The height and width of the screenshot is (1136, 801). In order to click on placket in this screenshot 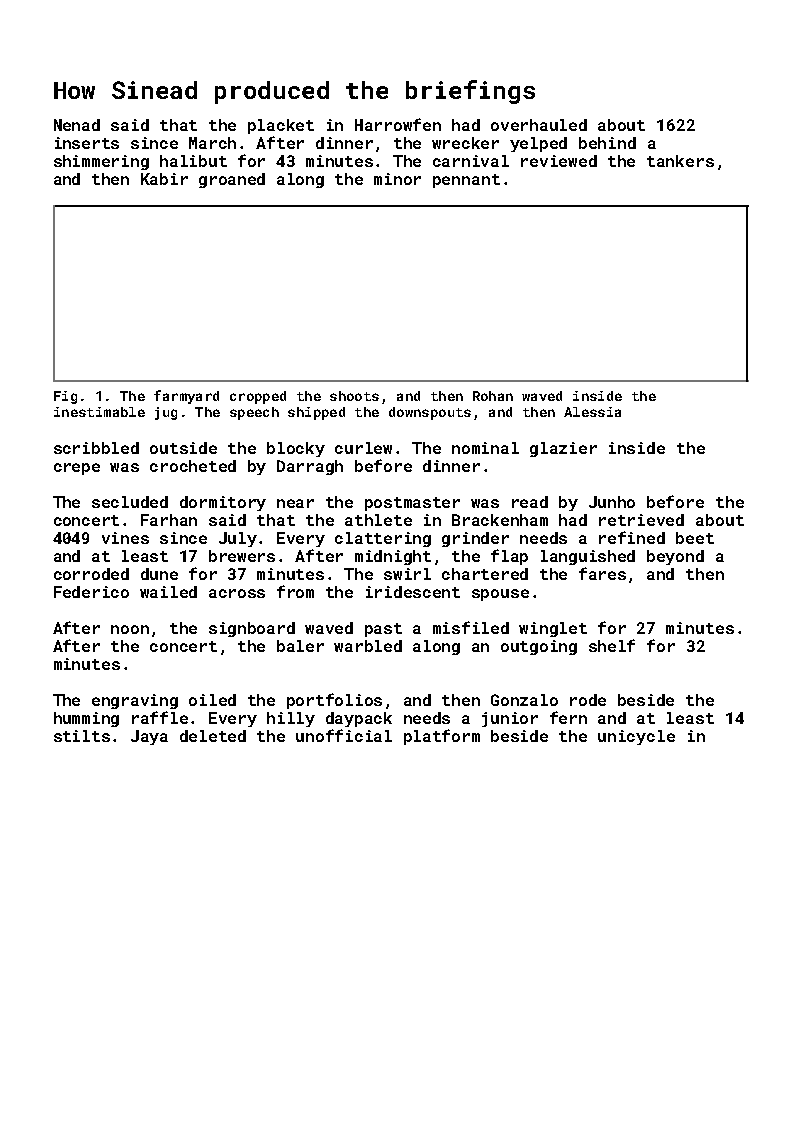, I will do `click(281, 126)`.
